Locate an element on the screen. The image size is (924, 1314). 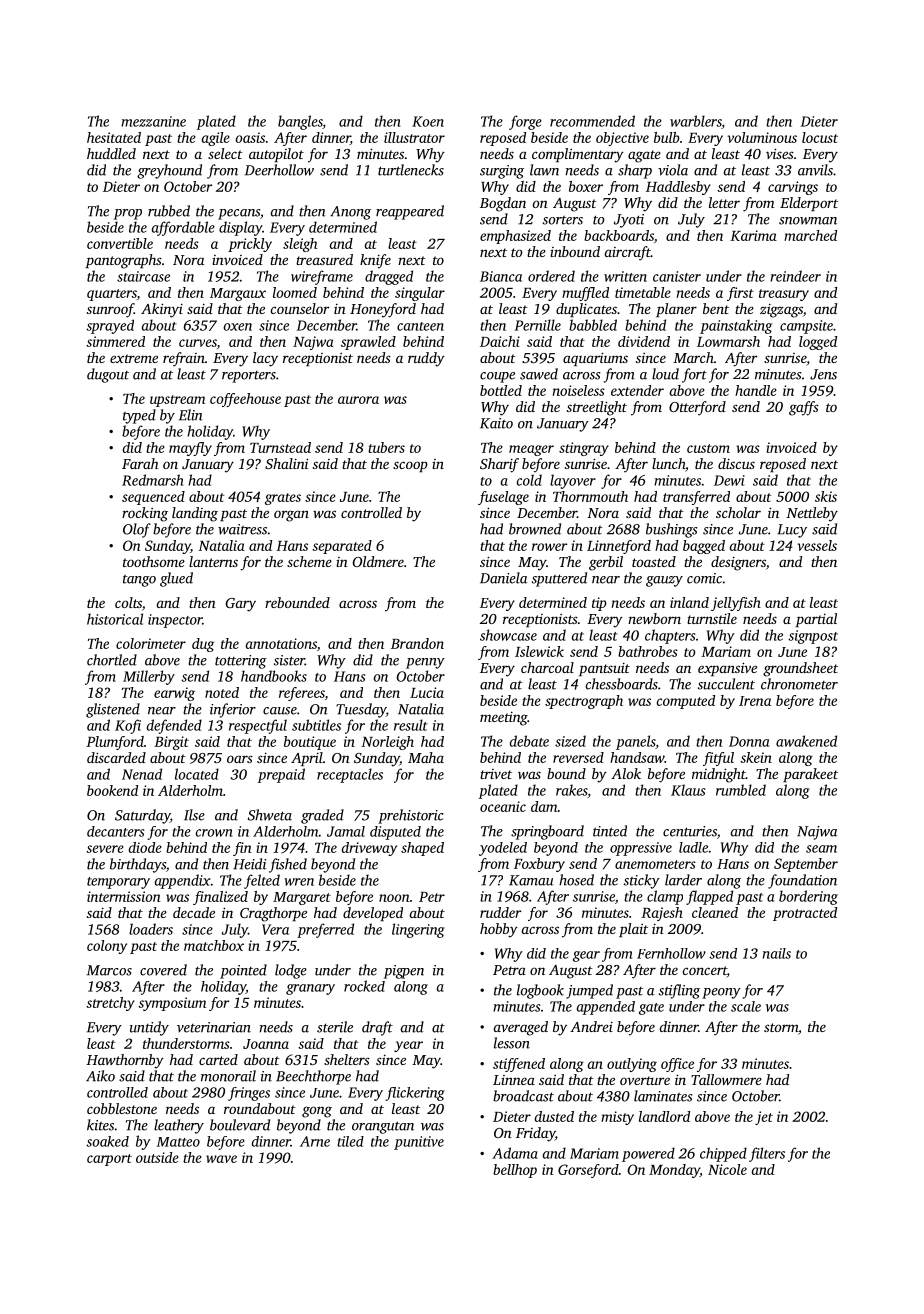
separated is located at coordinates (342, 547).
